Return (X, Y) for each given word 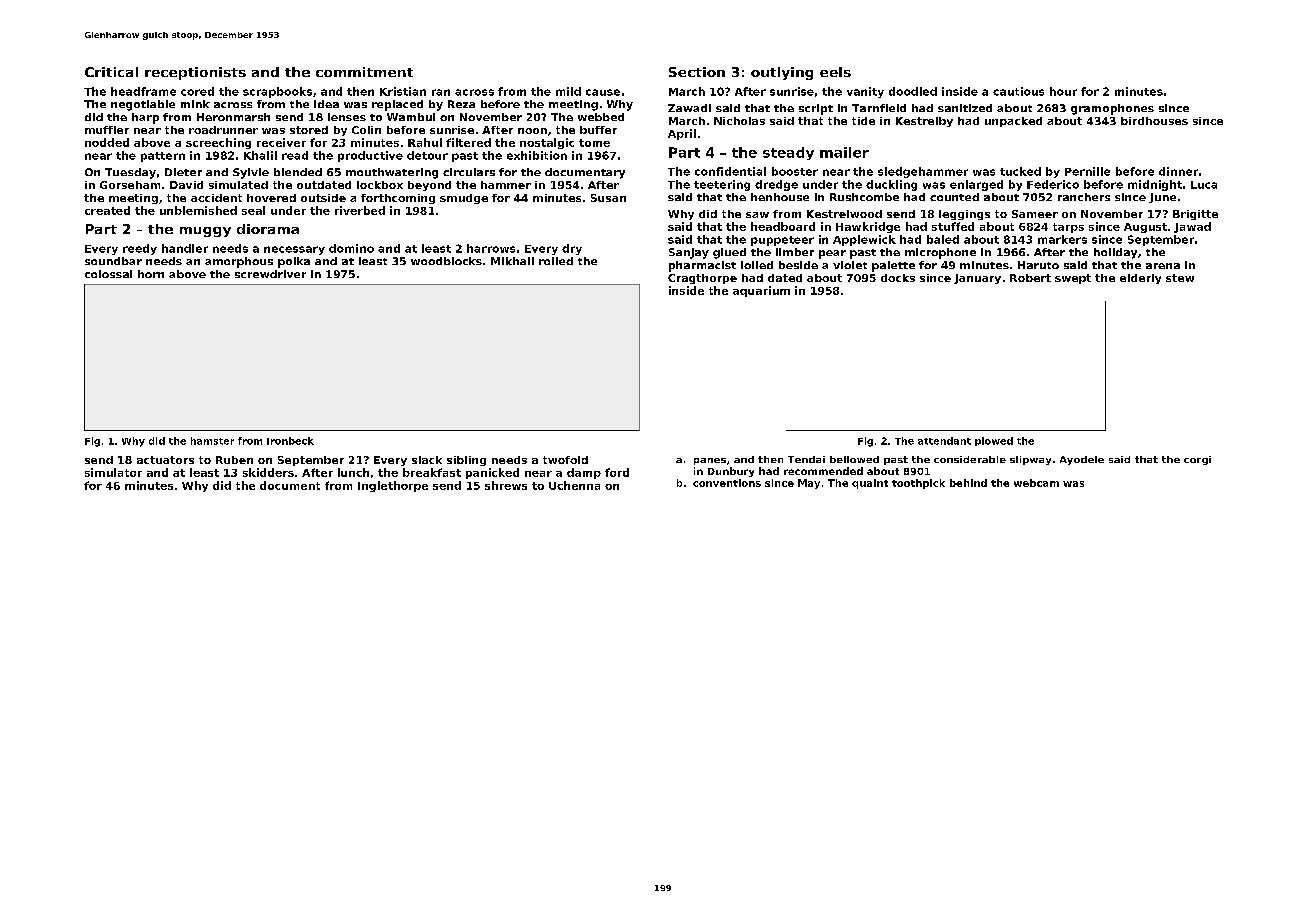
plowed (994, 441)
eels (835, 72)
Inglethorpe (393, 486)
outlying (782, 73)
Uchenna (574, 485)
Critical (111, 72)
